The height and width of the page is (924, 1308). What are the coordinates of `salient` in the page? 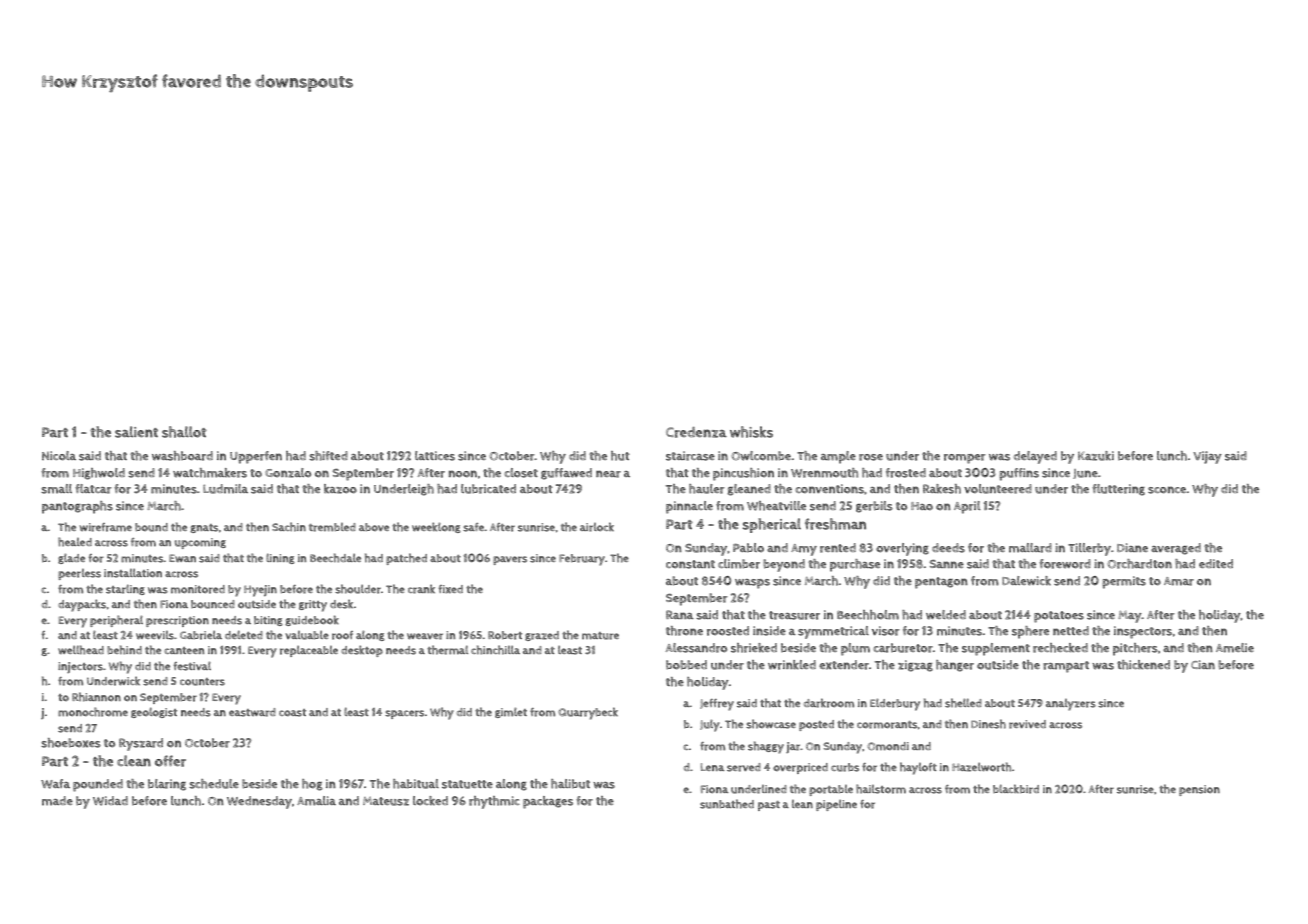 It's located at (136, 432).
